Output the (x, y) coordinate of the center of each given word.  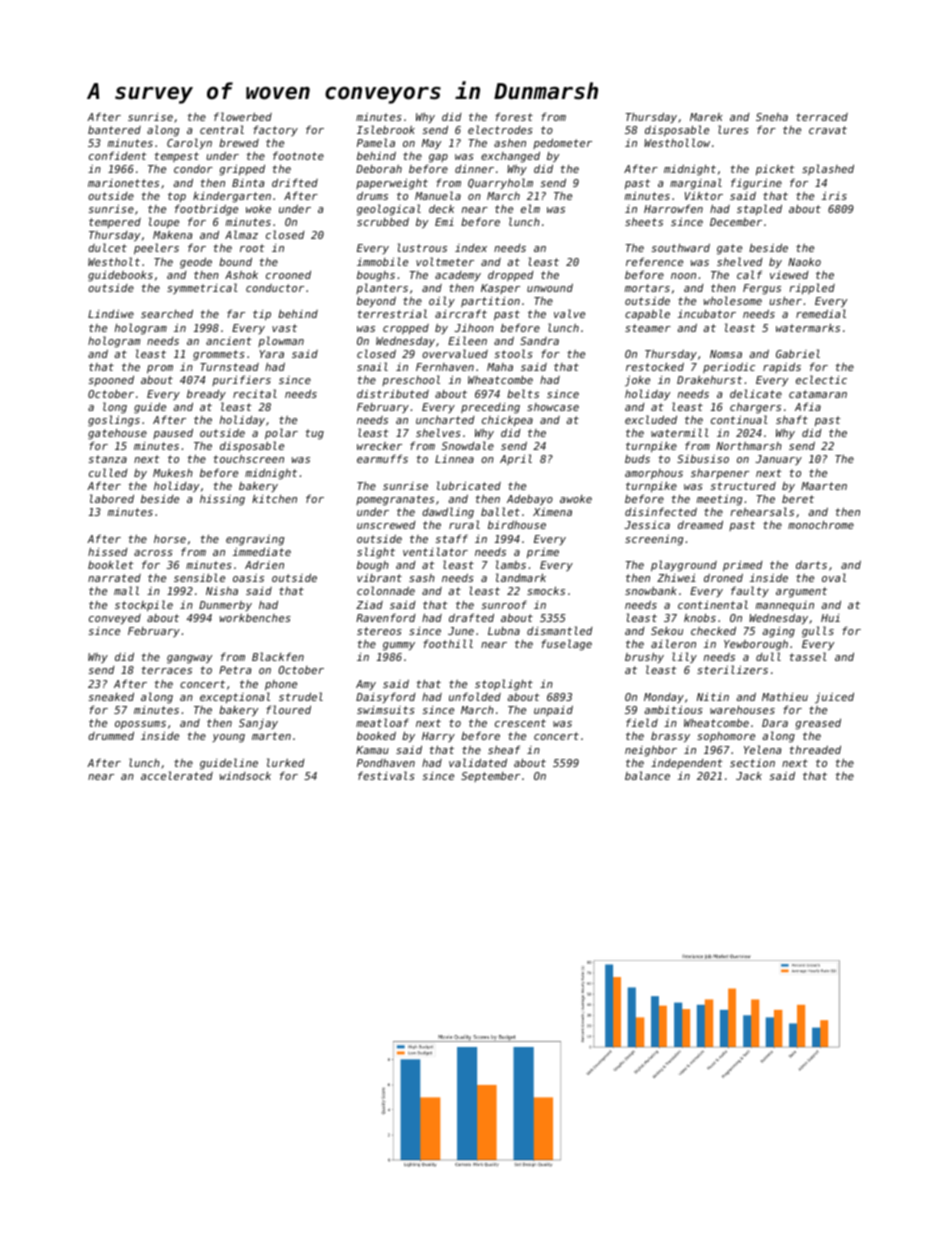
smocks (546, 590)
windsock (245, 775)
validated (478, 762)
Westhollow (677, 142)
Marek (706, 117)
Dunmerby (225, 606)
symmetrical (202, 288)
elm (530, 208)
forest (514, 116)
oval (834, 577)
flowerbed (243, 116)
